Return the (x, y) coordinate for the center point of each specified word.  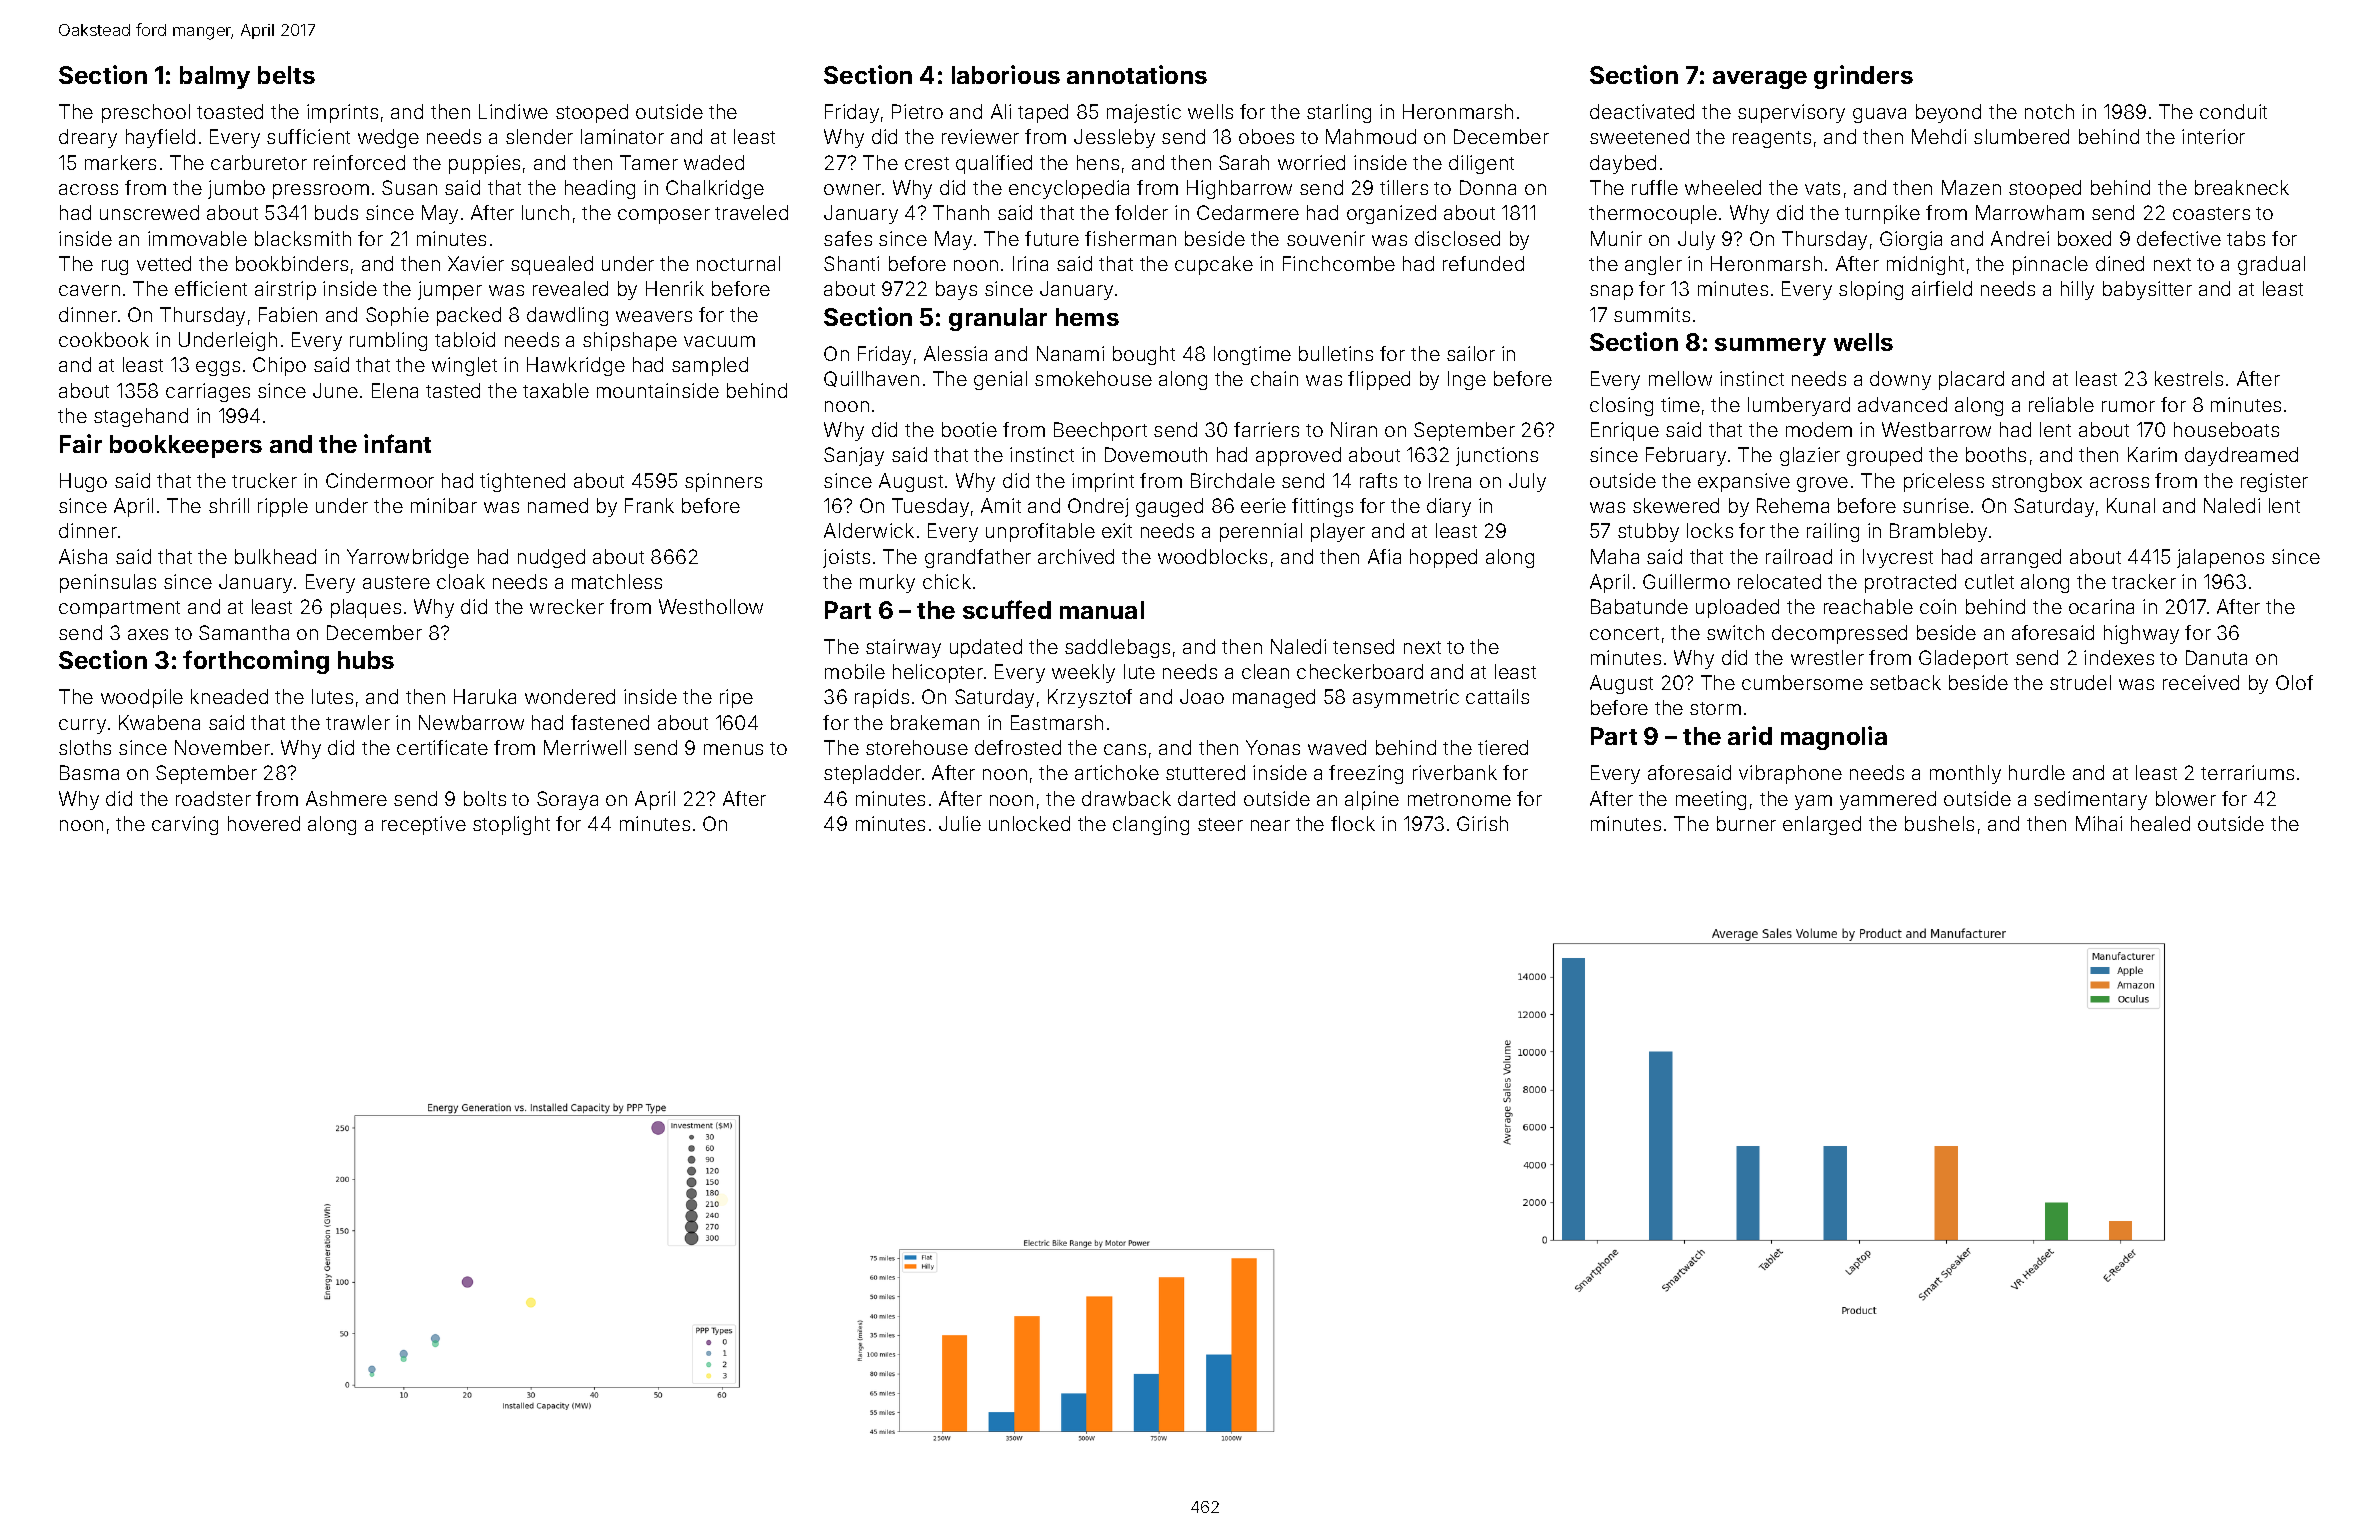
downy (1900, 380)
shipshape (630, 341)
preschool (146, 113)
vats (1822, 188)
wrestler (1827, 657)
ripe (736, 698)
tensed (1363, 646)
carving (185, 825)
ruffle (1655, 187)
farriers (1266, 429)
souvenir (1326, 238)
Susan (409, 187)
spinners (723, 482)
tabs (2246, 238)
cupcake (1214, 265)
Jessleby (1114, 138)
